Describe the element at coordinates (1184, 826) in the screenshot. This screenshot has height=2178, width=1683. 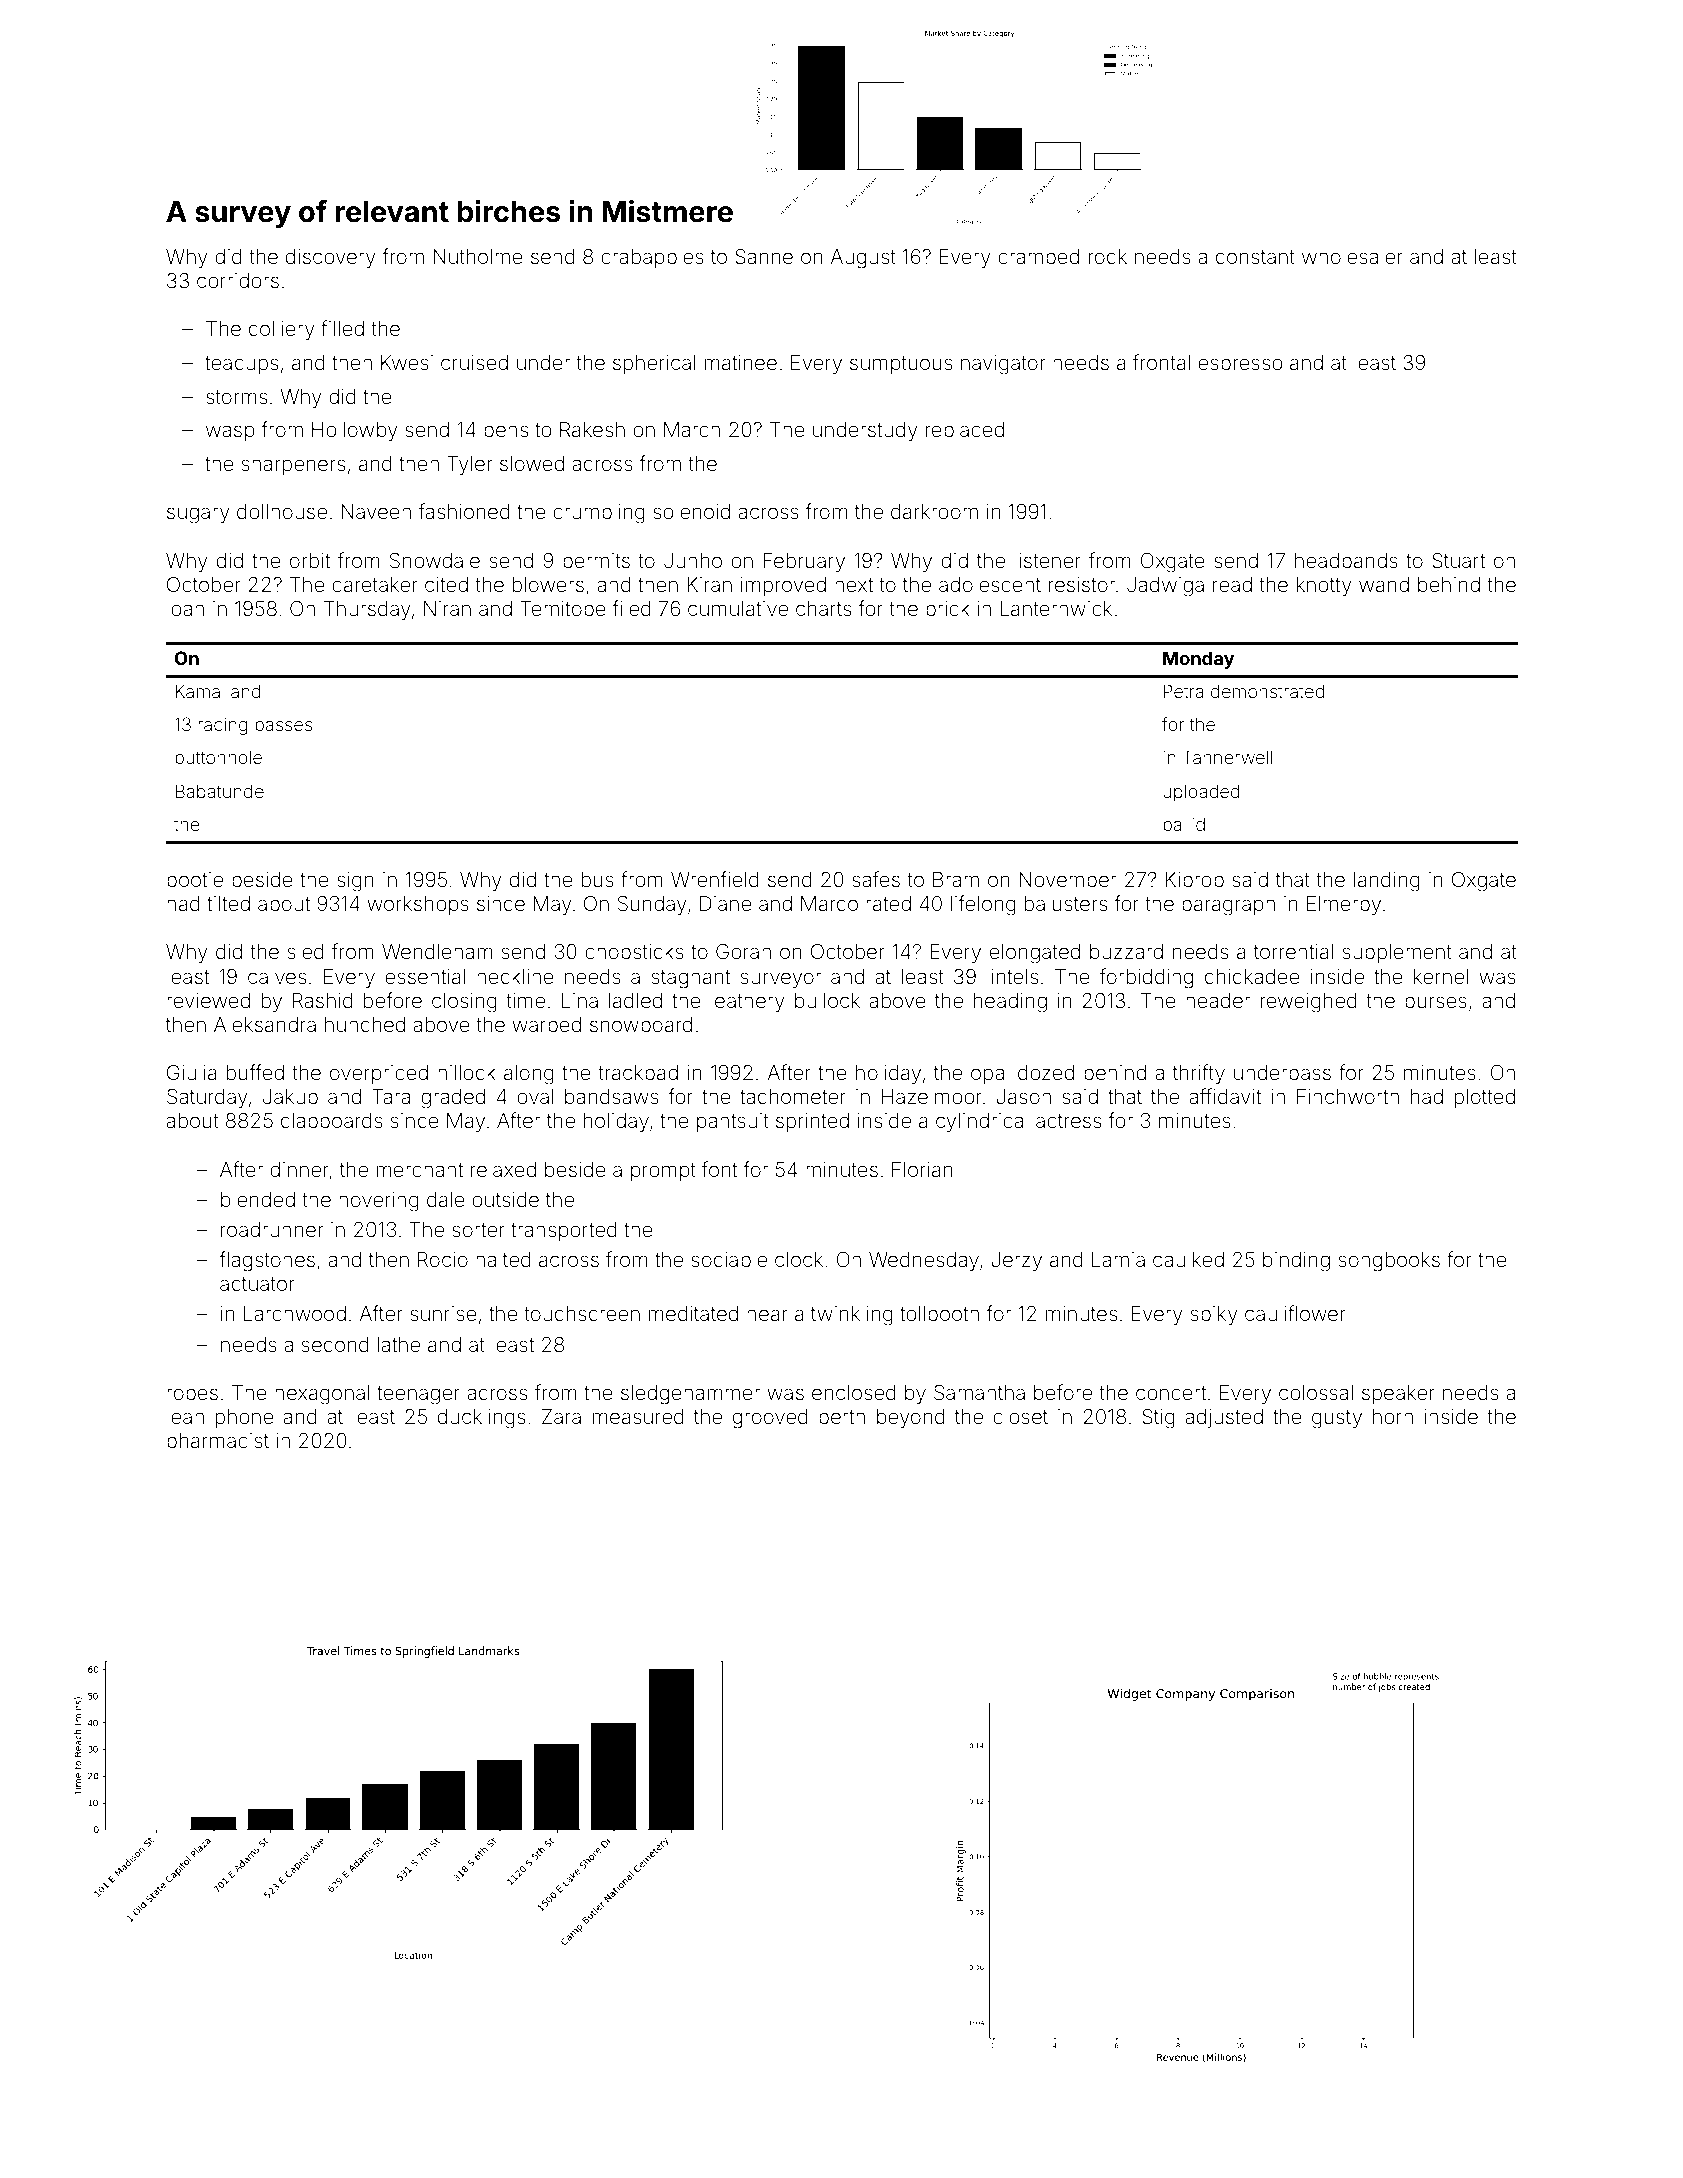
I see `pallid` at that location.
